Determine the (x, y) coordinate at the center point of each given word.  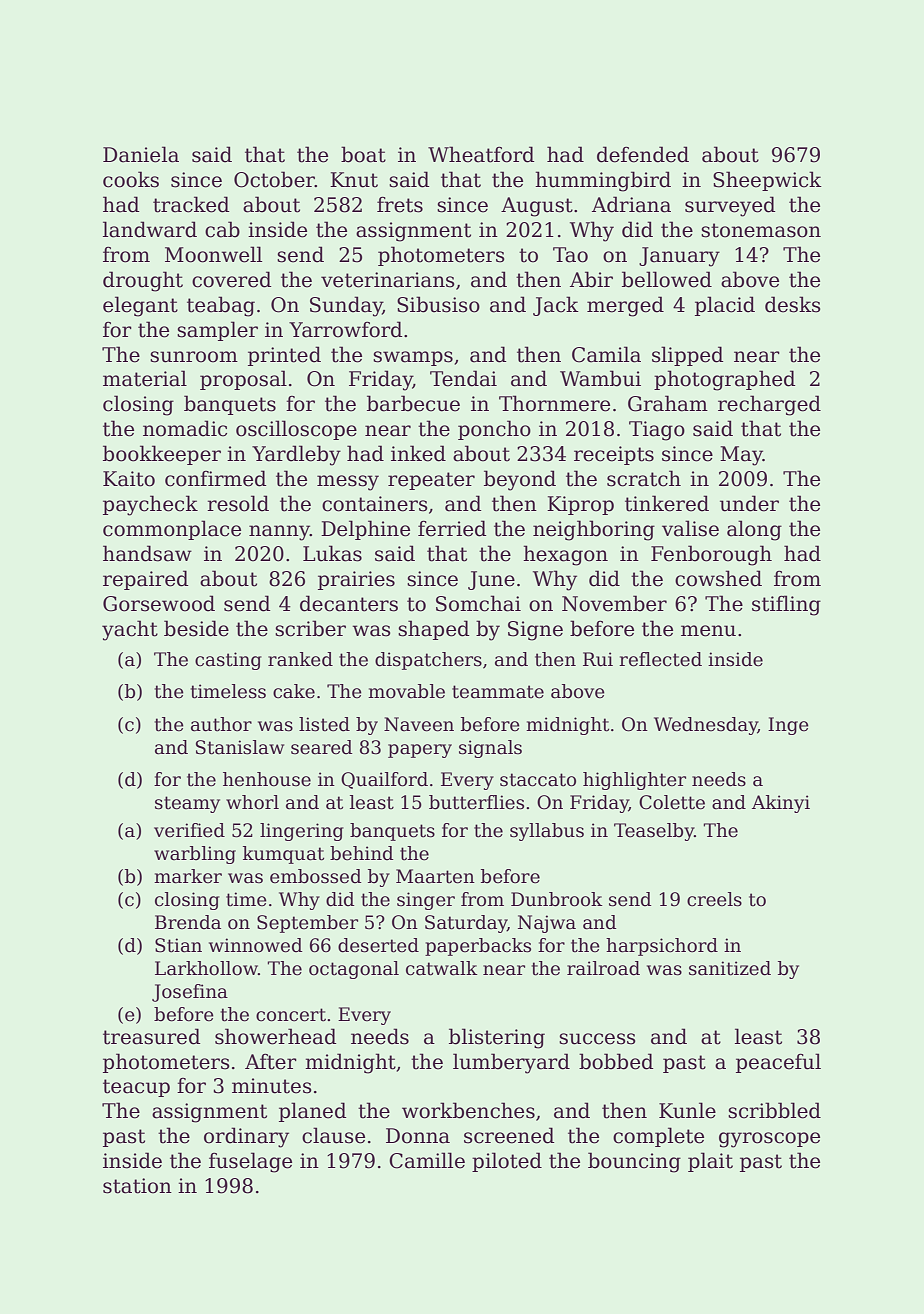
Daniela (141, 154)
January (679, 257)
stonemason (761, 230)
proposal (243, 380)
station (137, 1186)
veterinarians (388, 280)
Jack (556, 306)
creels (714, 899)
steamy (187, 804)
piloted (507, 1162)
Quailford (384, 780)
